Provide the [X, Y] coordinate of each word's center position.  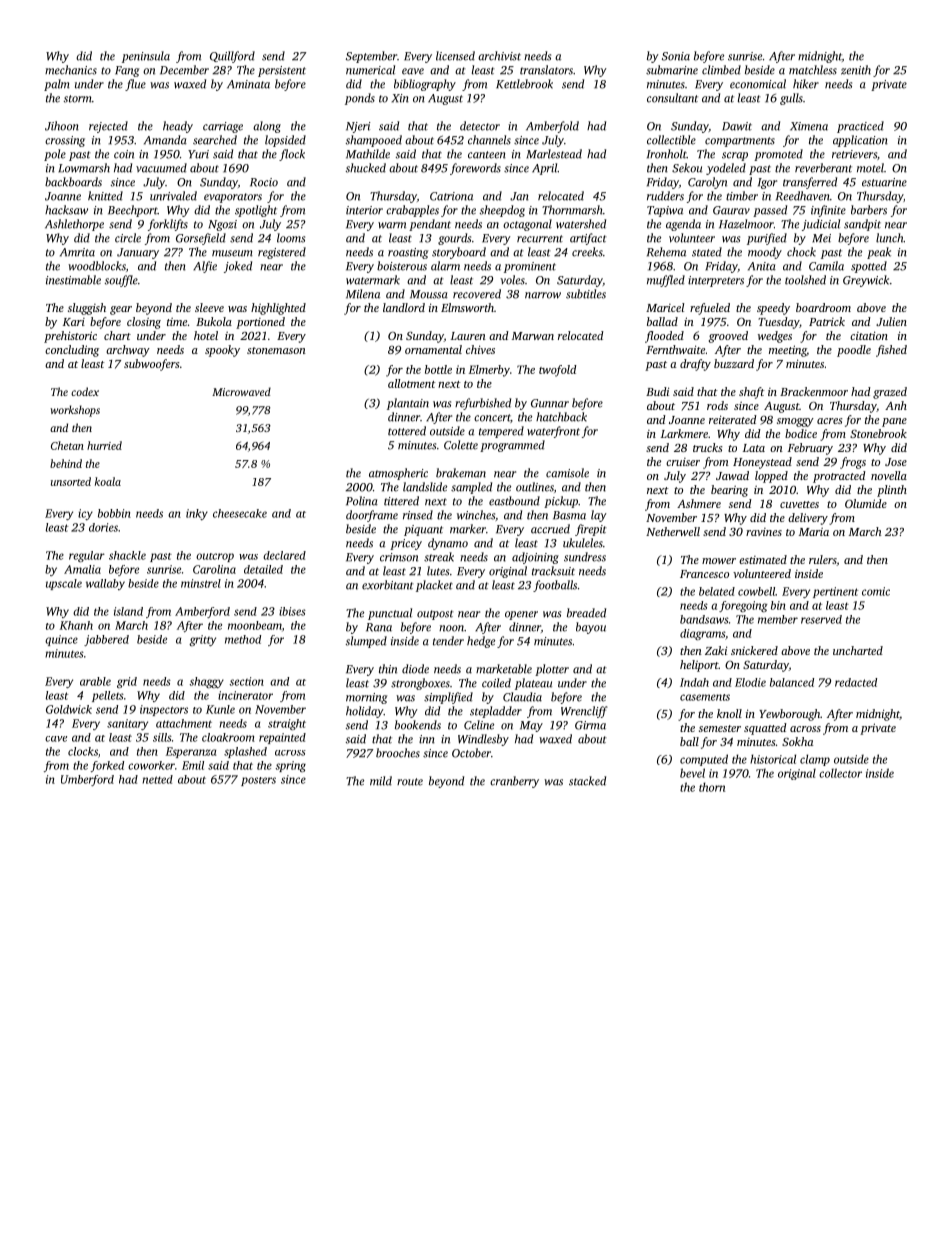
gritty [202, 640]
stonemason [276, 350]
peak [879, 253]
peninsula [146, 57]
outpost [435, 615]
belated [717, 591]
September [371, 57]
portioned [260, 323]
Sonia [676, 56]
